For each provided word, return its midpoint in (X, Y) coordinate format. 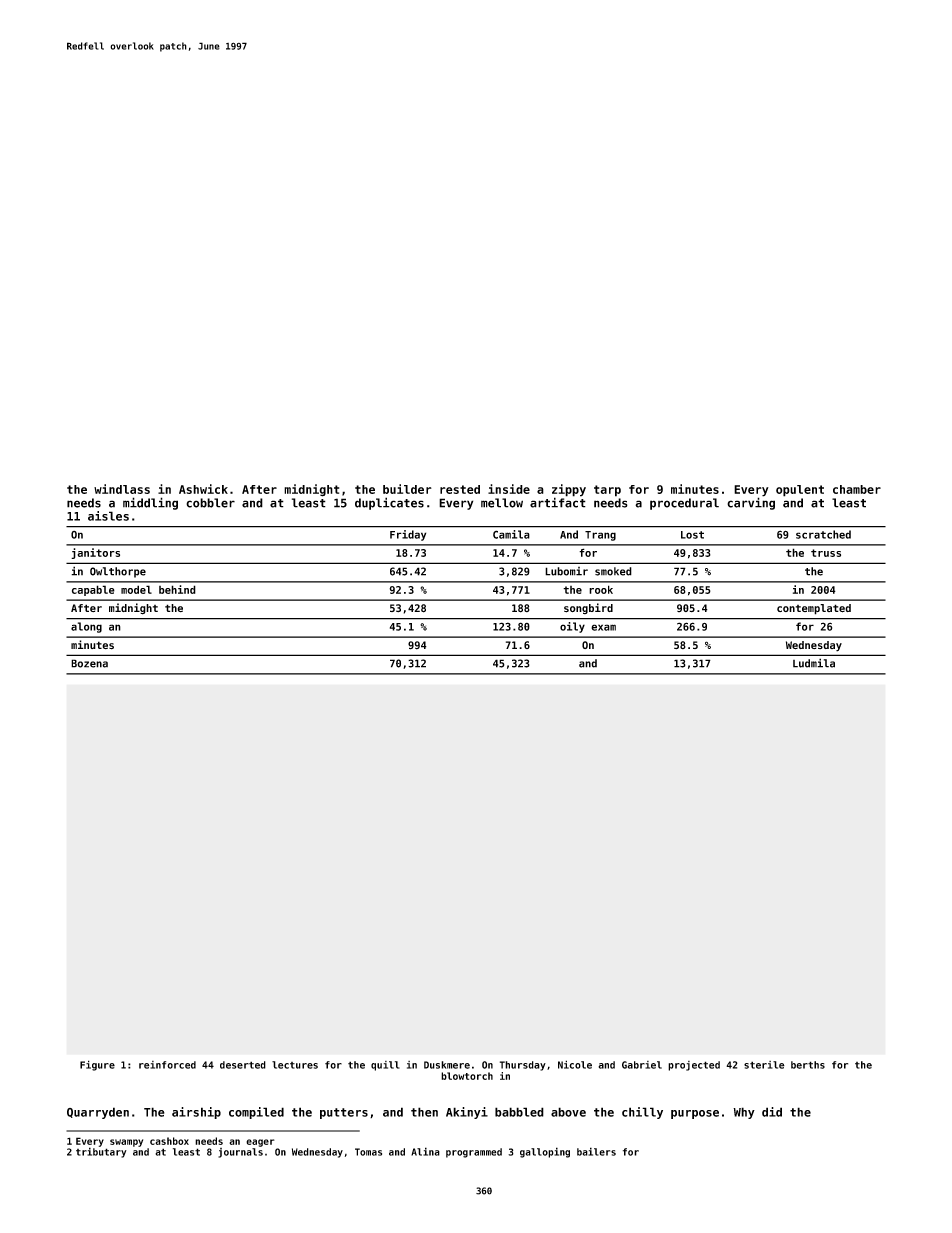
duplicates (389, 503)
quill (385, 1066)
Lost (692, 535)
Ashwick (203, 489)
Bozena (89, 663)
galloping (545, 1152)
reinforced (167, 1065)
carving (751, 503)
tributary (101, 1152)
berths (808, 1065)
